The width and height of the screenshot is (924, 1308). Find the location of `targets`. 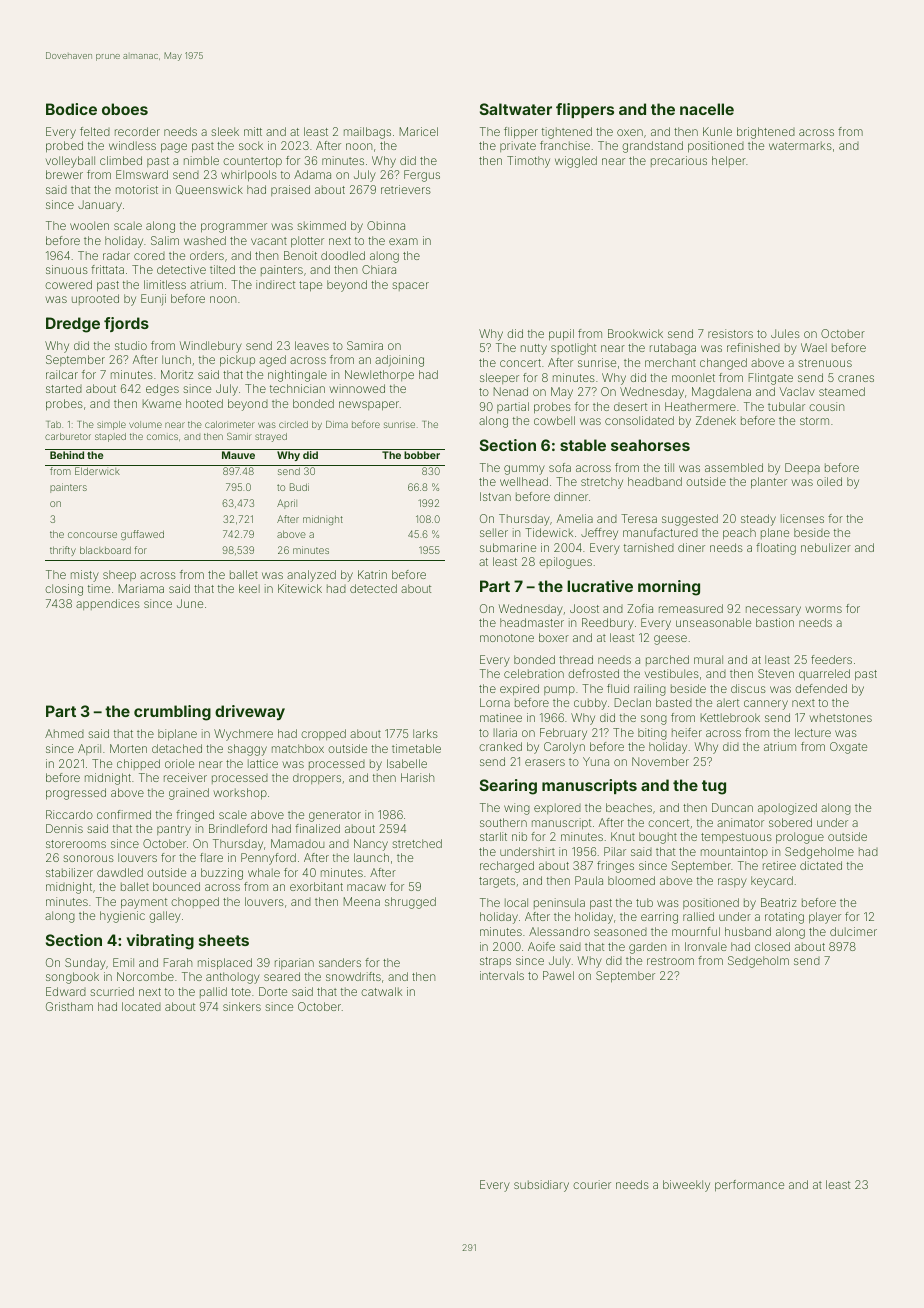

targets is located at coordinates (497, 882).
